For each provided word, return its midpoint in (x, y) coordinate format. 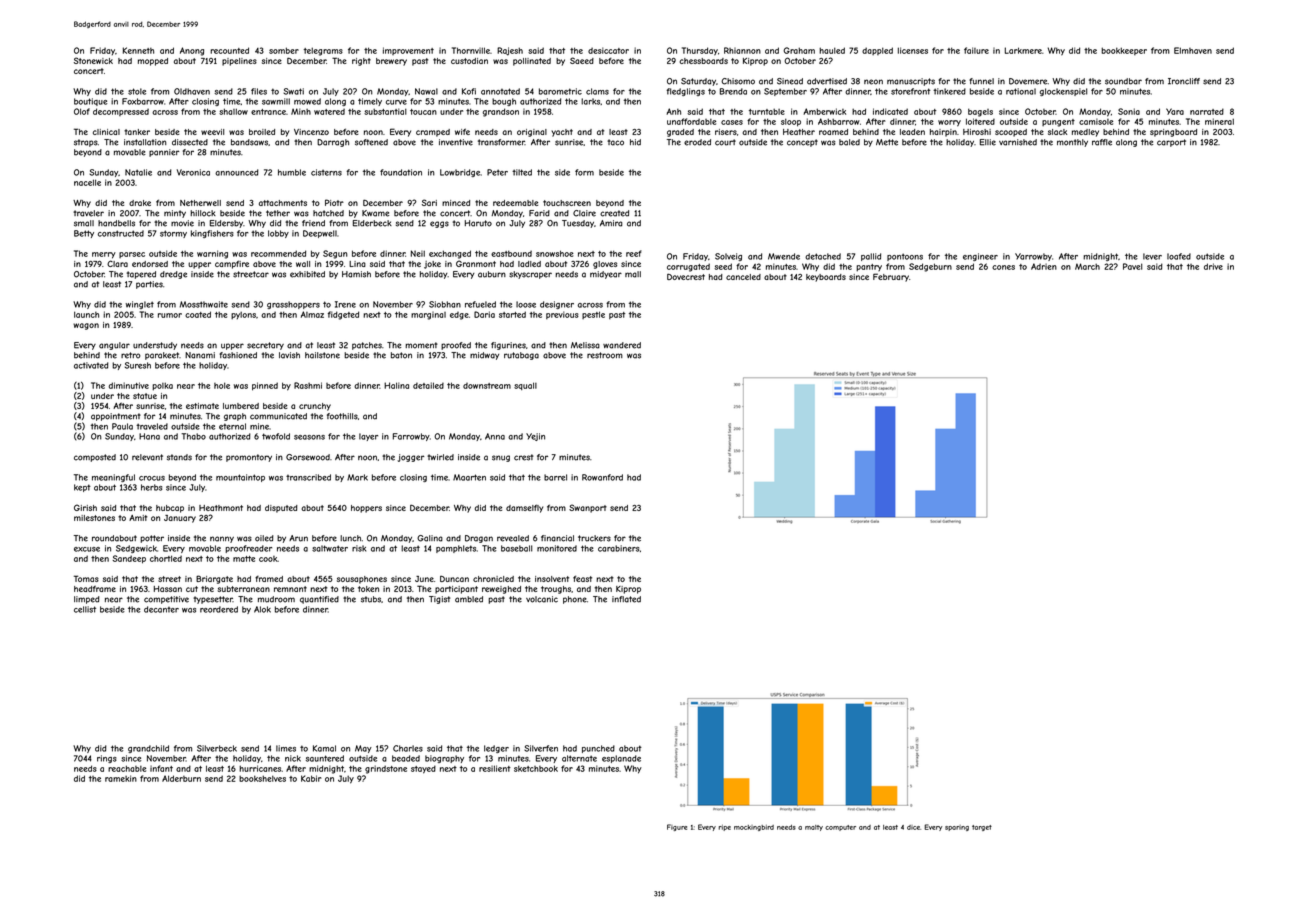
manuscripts (911, 82)
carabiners (619, 548)
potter (152, 539)
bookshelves (262, 778)
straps (86, 143)
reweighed (501, 590)
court (725, 142)
